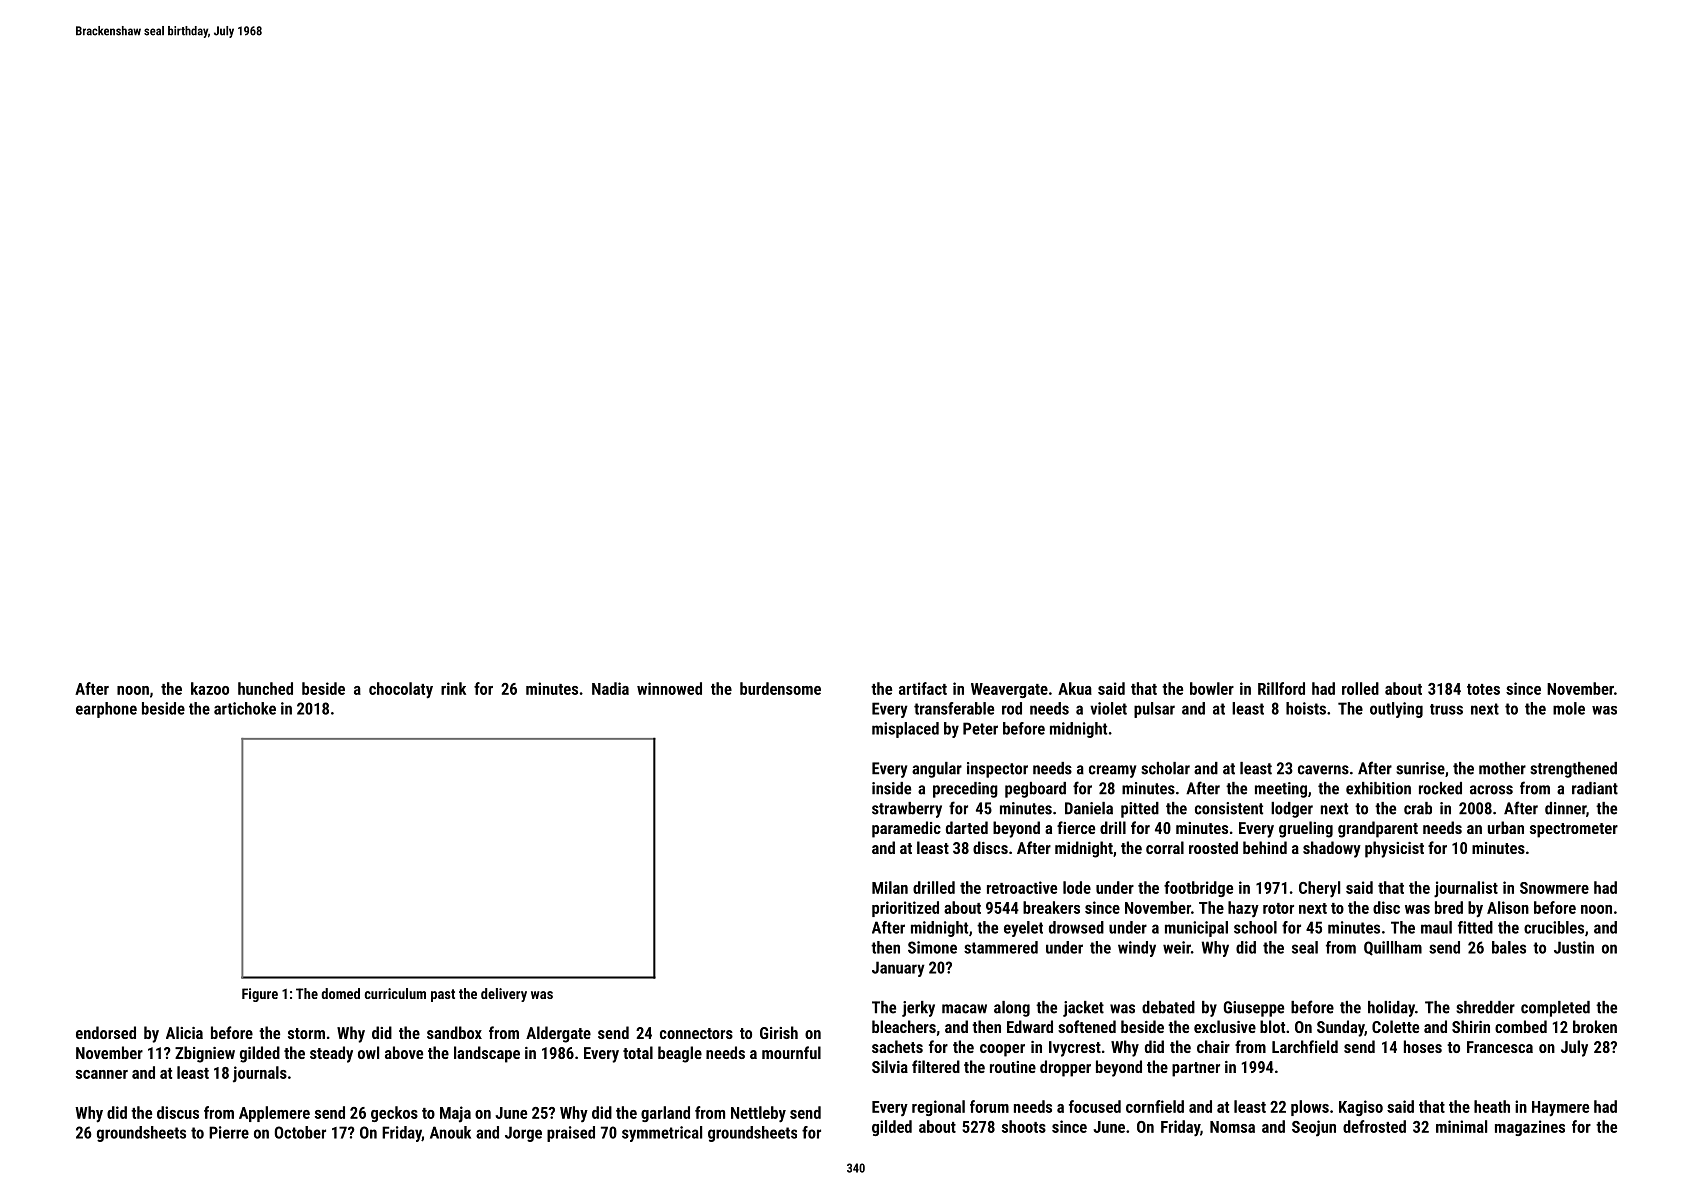  What do you see at coordinates (453, 688) in the screenshot?
I see `rink` at bounding box center [453, 688].
